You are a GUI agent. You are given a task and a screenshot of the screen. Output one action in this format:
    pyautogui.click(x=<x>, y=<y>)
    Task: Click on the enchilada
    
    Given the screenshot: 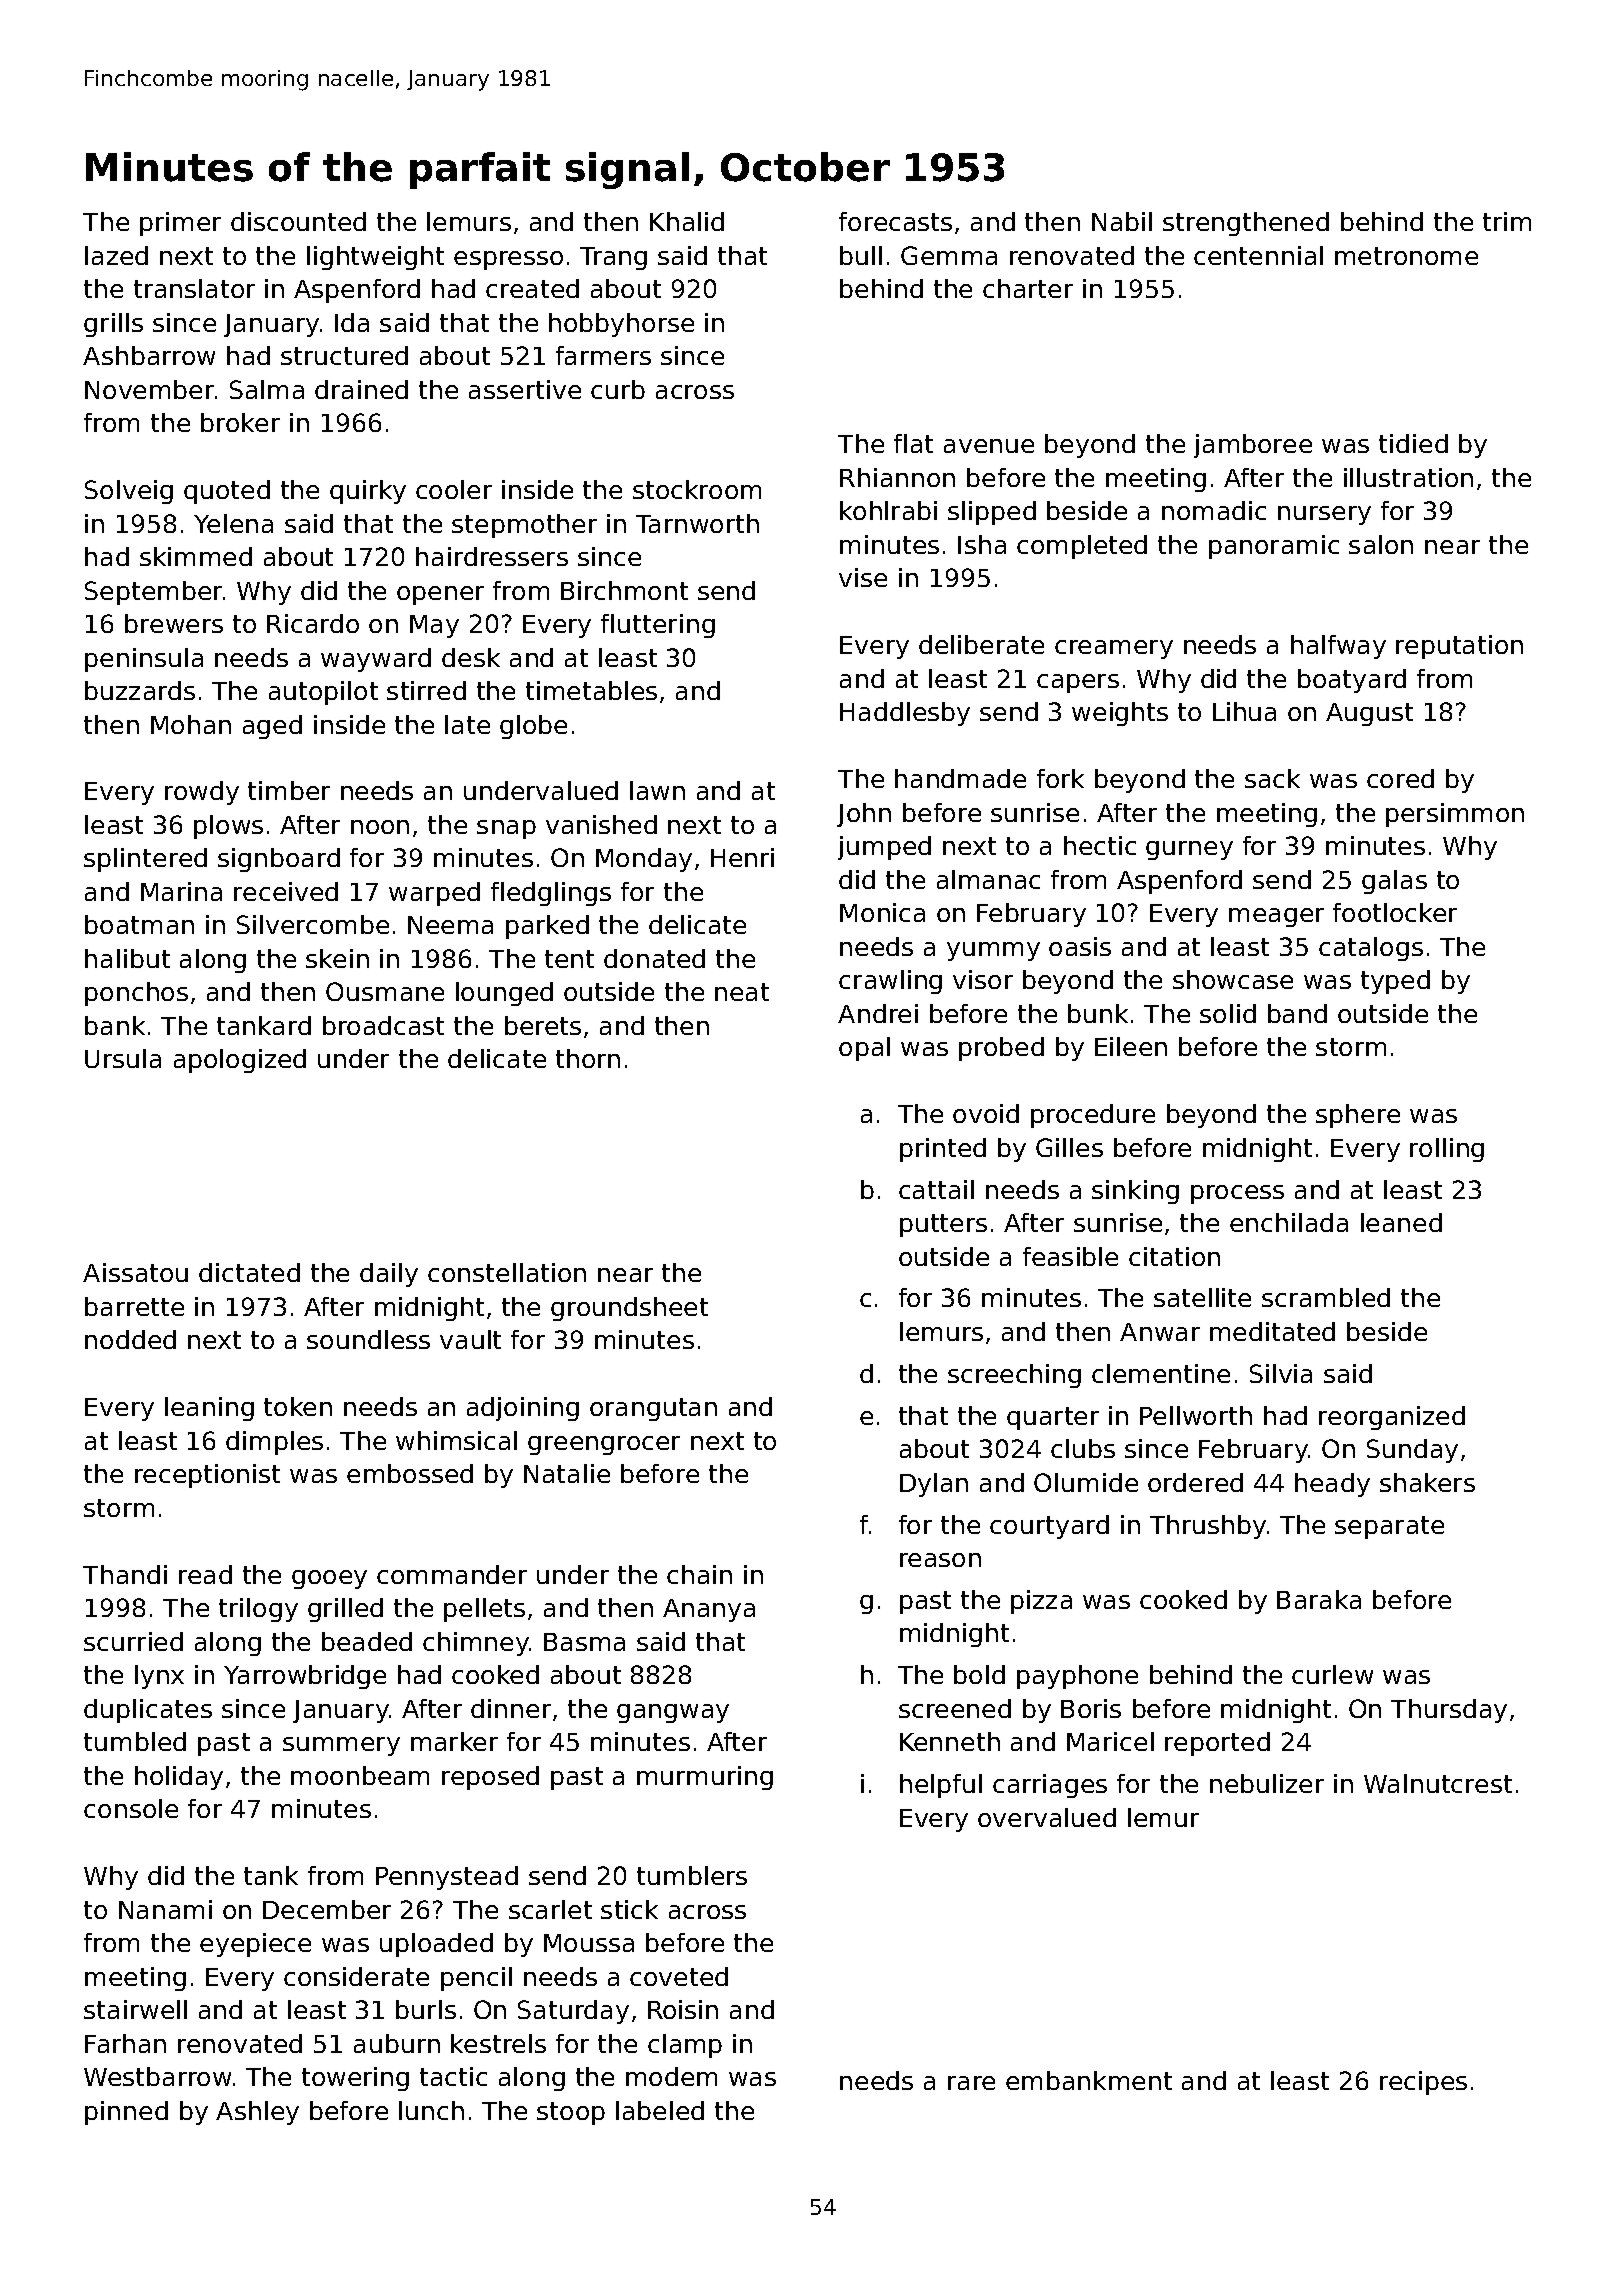 What is the action you would take?
    pyautogui.click(x=1289, y=1222)
